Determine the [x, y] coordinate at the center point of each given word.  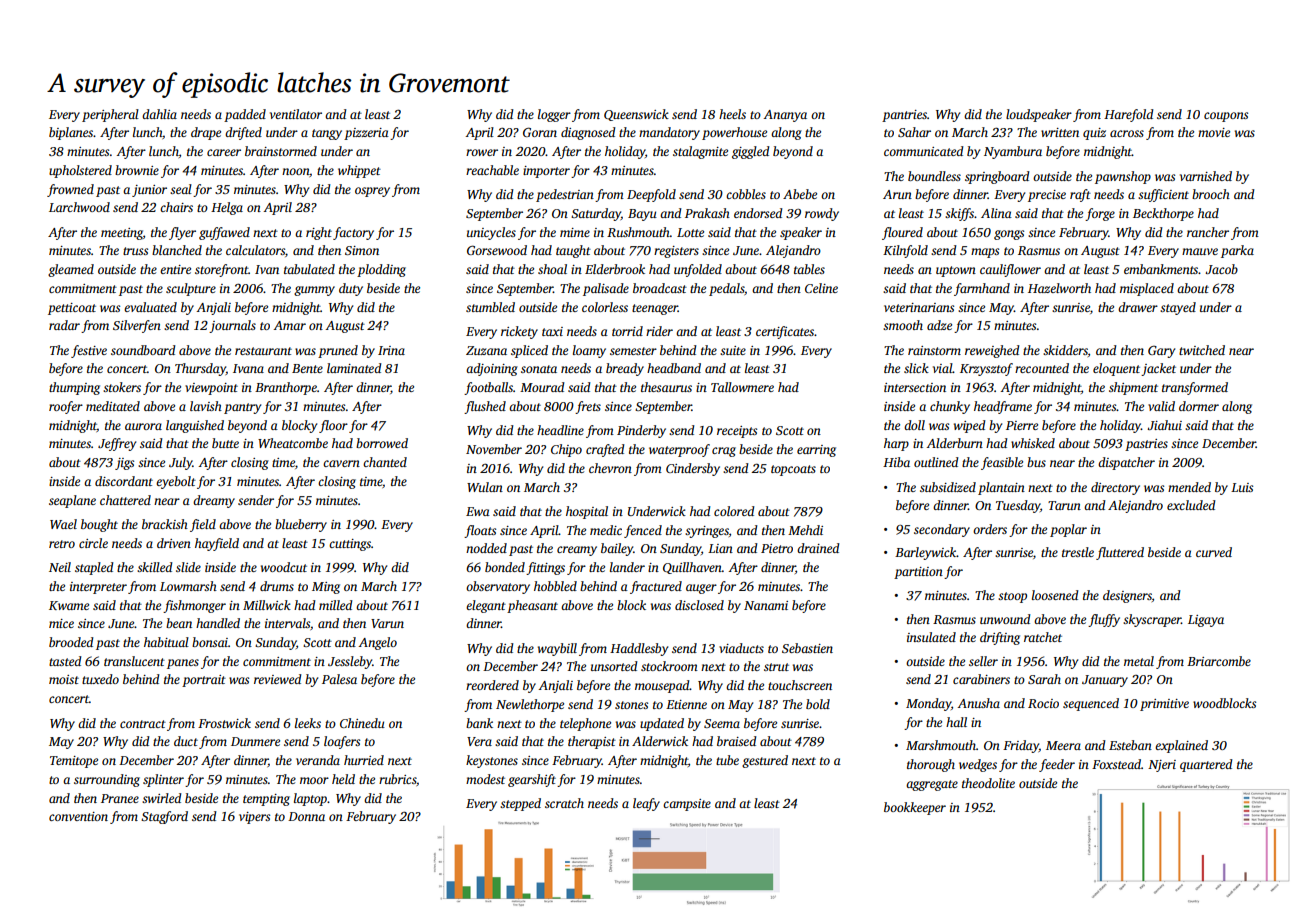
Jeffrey [117, 444]
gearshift [532, 780]
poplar [1068, 530]
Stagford [164, 817]
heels [732, 114]
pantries [904, 116]
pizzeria [366, 134]
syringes [707, 532]
